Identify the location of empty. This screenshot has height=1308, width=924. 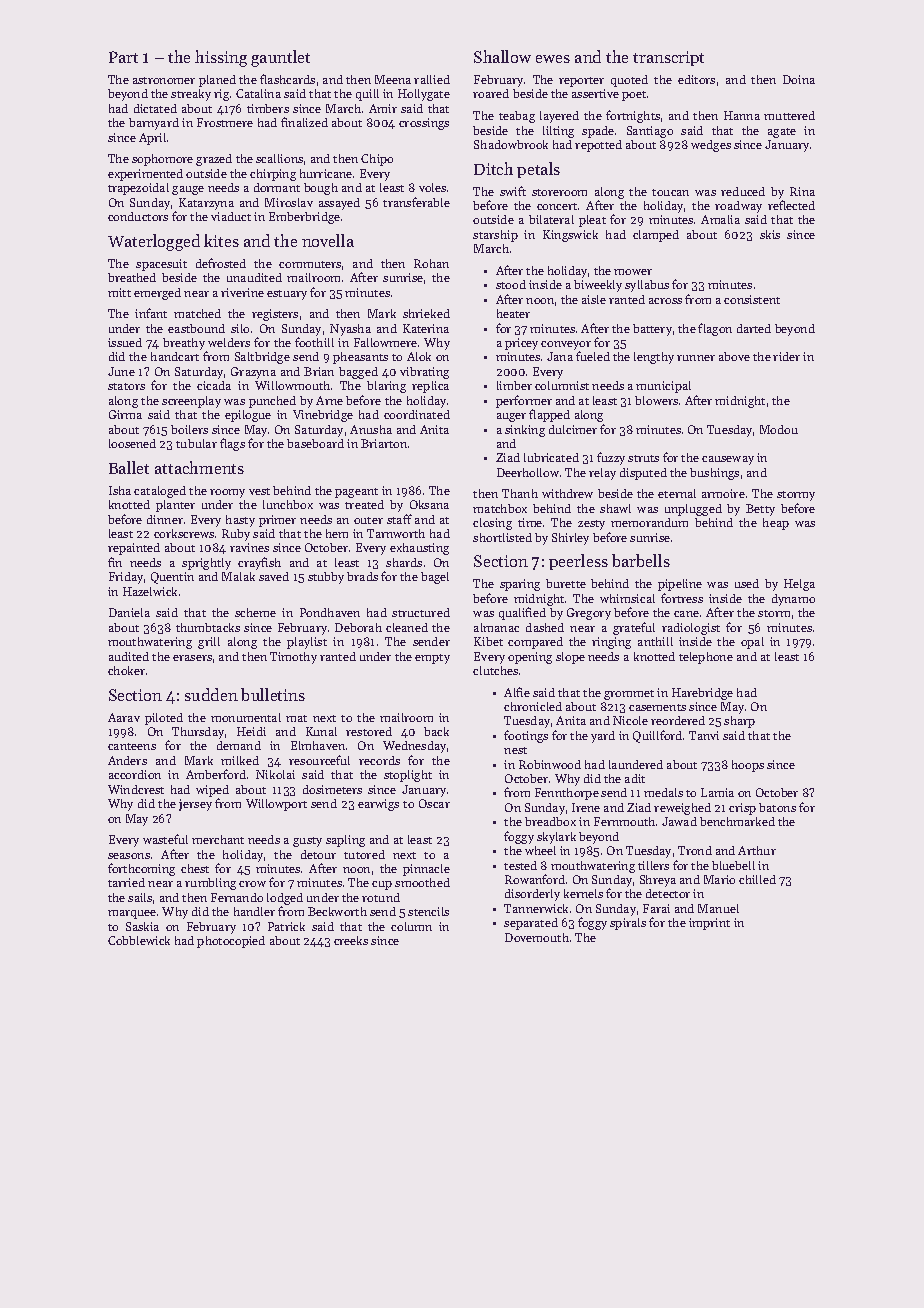
(432, 659).
